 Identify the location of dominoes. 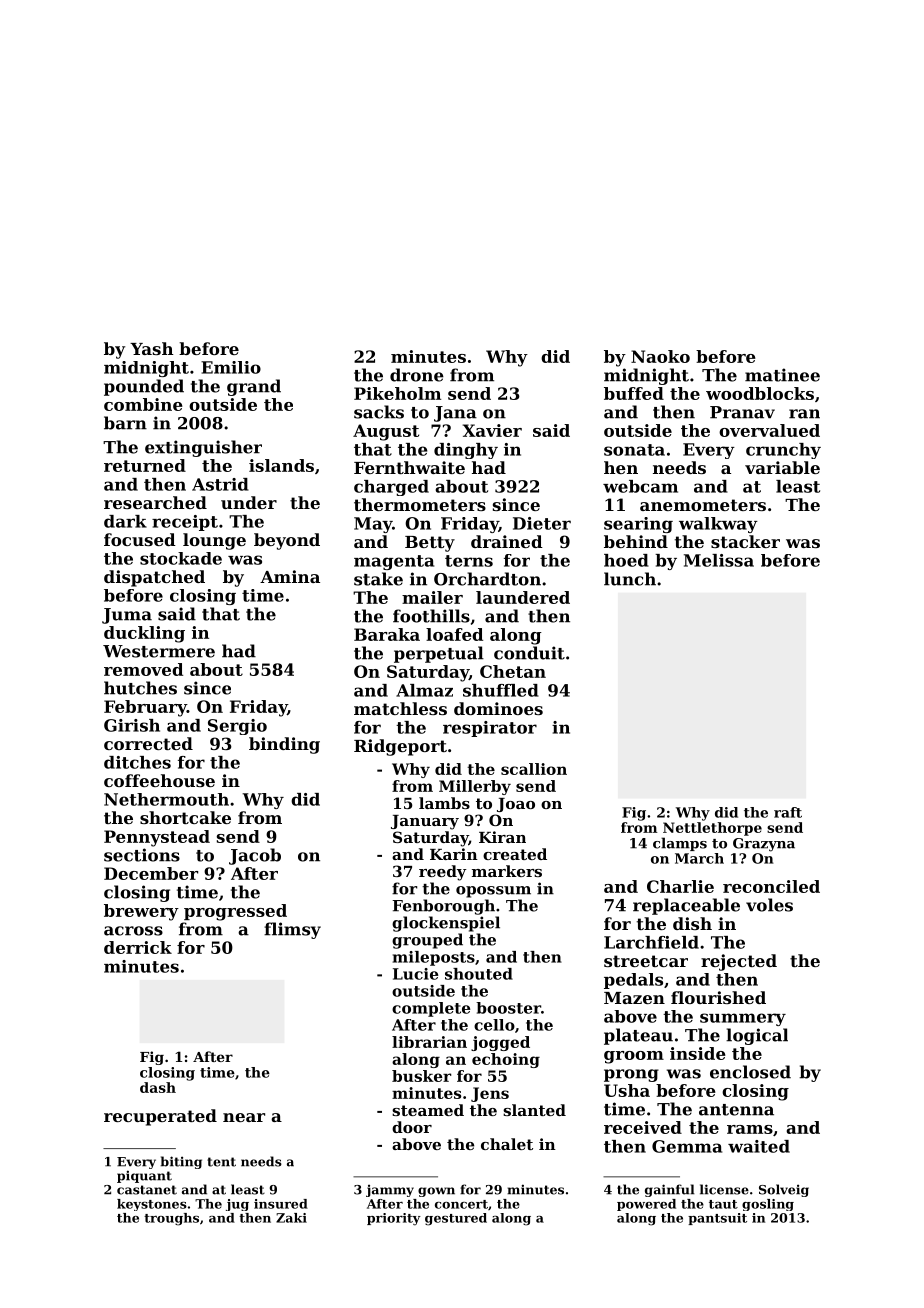
(498, 708).
